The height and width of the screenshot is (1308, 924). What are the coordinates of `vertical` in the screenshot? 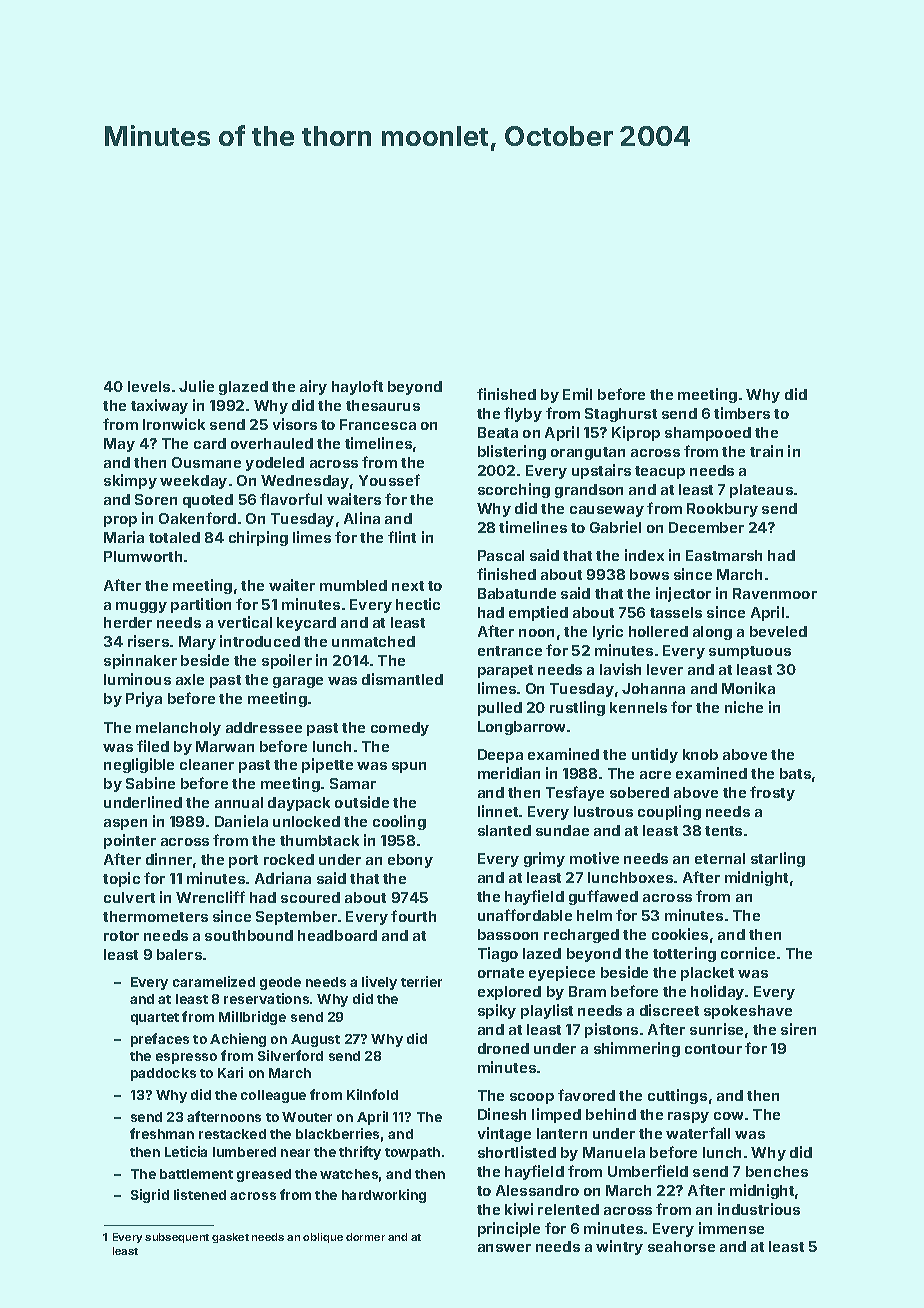 It's located at (245, 622).
